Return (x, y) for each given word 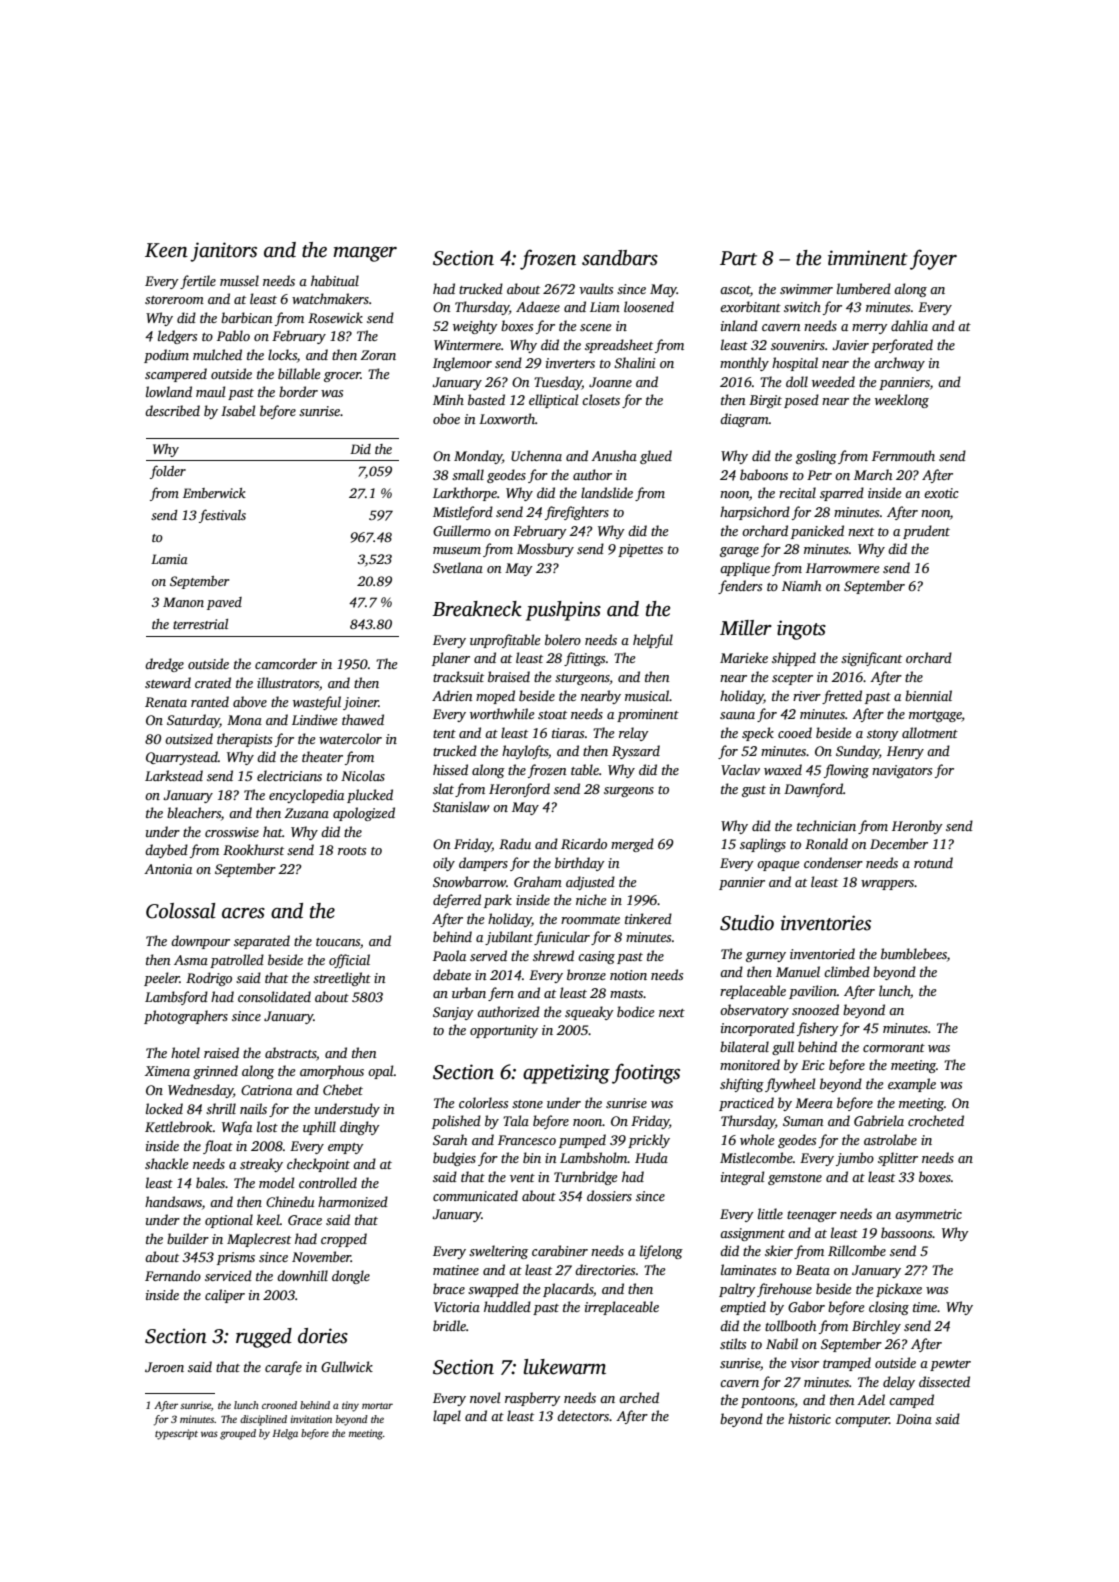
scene (596, 327)
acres (243, 913)
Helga (285, 1434)
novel (485, 1397)
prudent (926, 532)
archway (899, 364)
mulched (217, 354)
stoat (552, 715)
